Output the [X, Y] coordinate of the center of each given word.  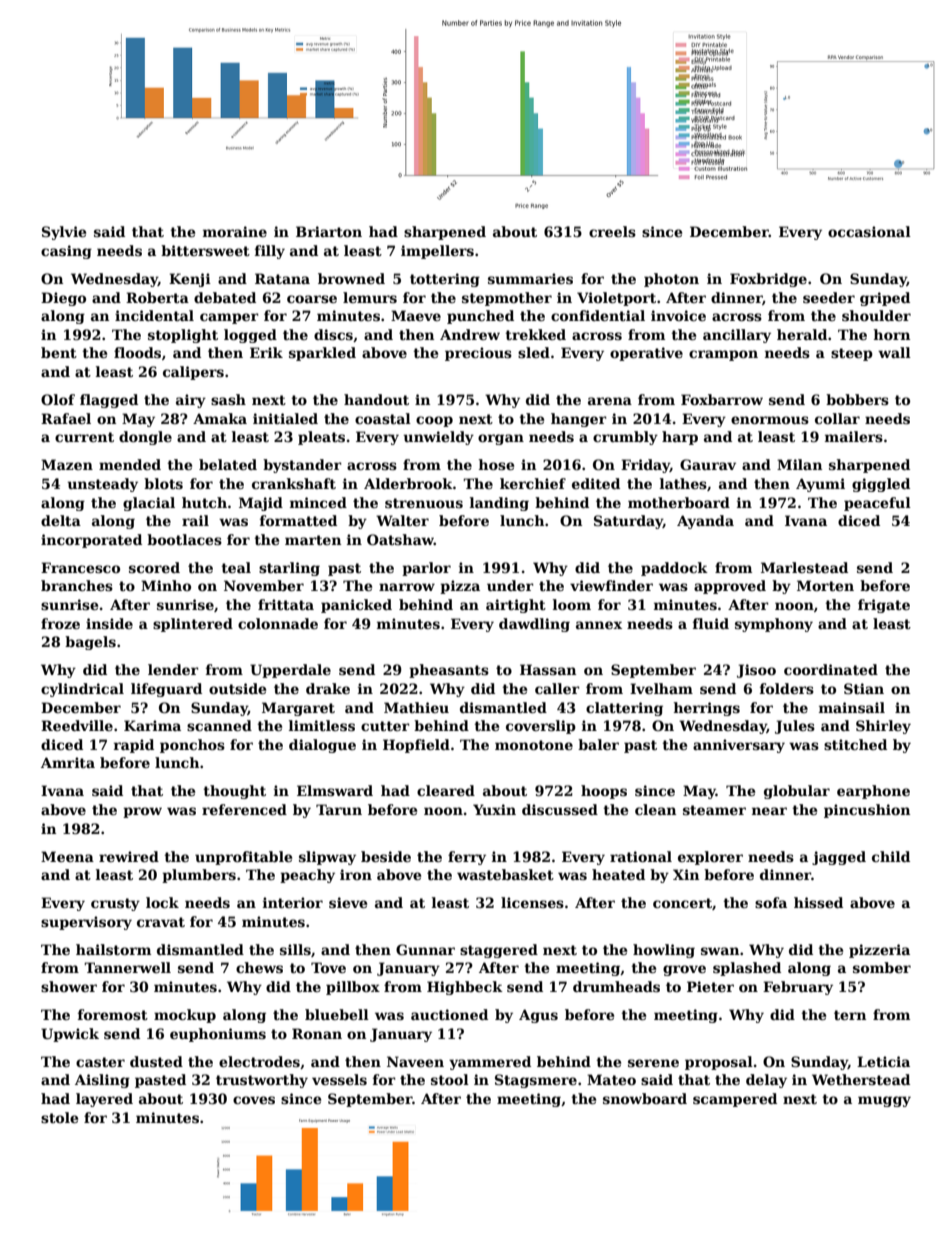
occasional [869, 231]
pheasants [449, 671]
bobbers [857, 399]
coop [434, 421]
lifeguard [166, 690]
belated [228, 464]
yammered [490, 1063]
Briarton [329, 231]
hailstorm [113, 949]
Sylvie [64, 233]
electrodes [259, 1061]
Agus [538, 1016]
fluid [711, 623]
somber [882, 967]
